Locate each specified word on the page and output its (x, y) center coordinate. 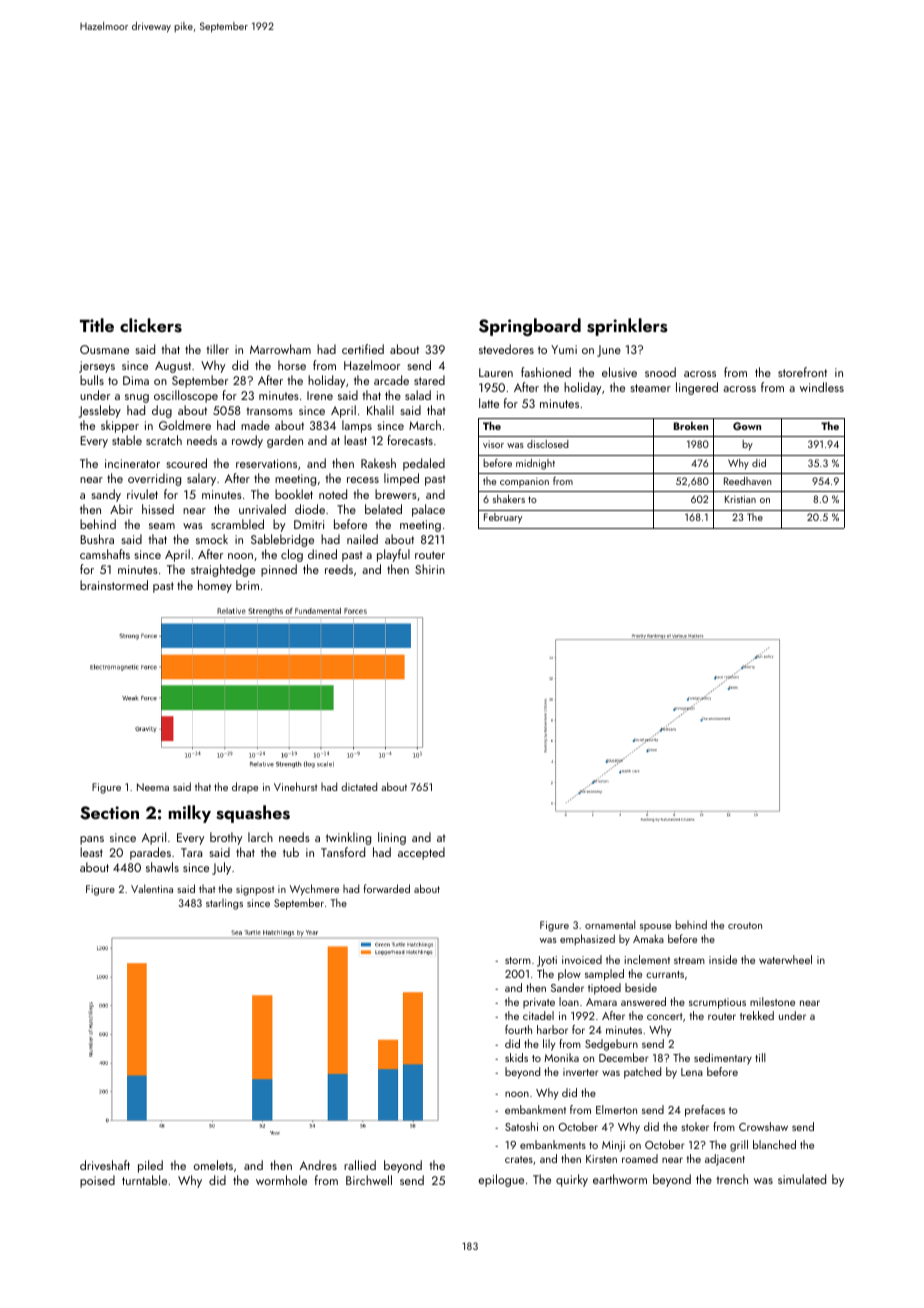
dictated (359, 786)
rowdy (247, 441)
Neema (153, 787)
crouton (745, 925)
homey (215, 586)
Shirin (430, 569)
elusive (619, 372)
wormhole (281, 1180)
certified (363, 349)
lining (392, 838)
